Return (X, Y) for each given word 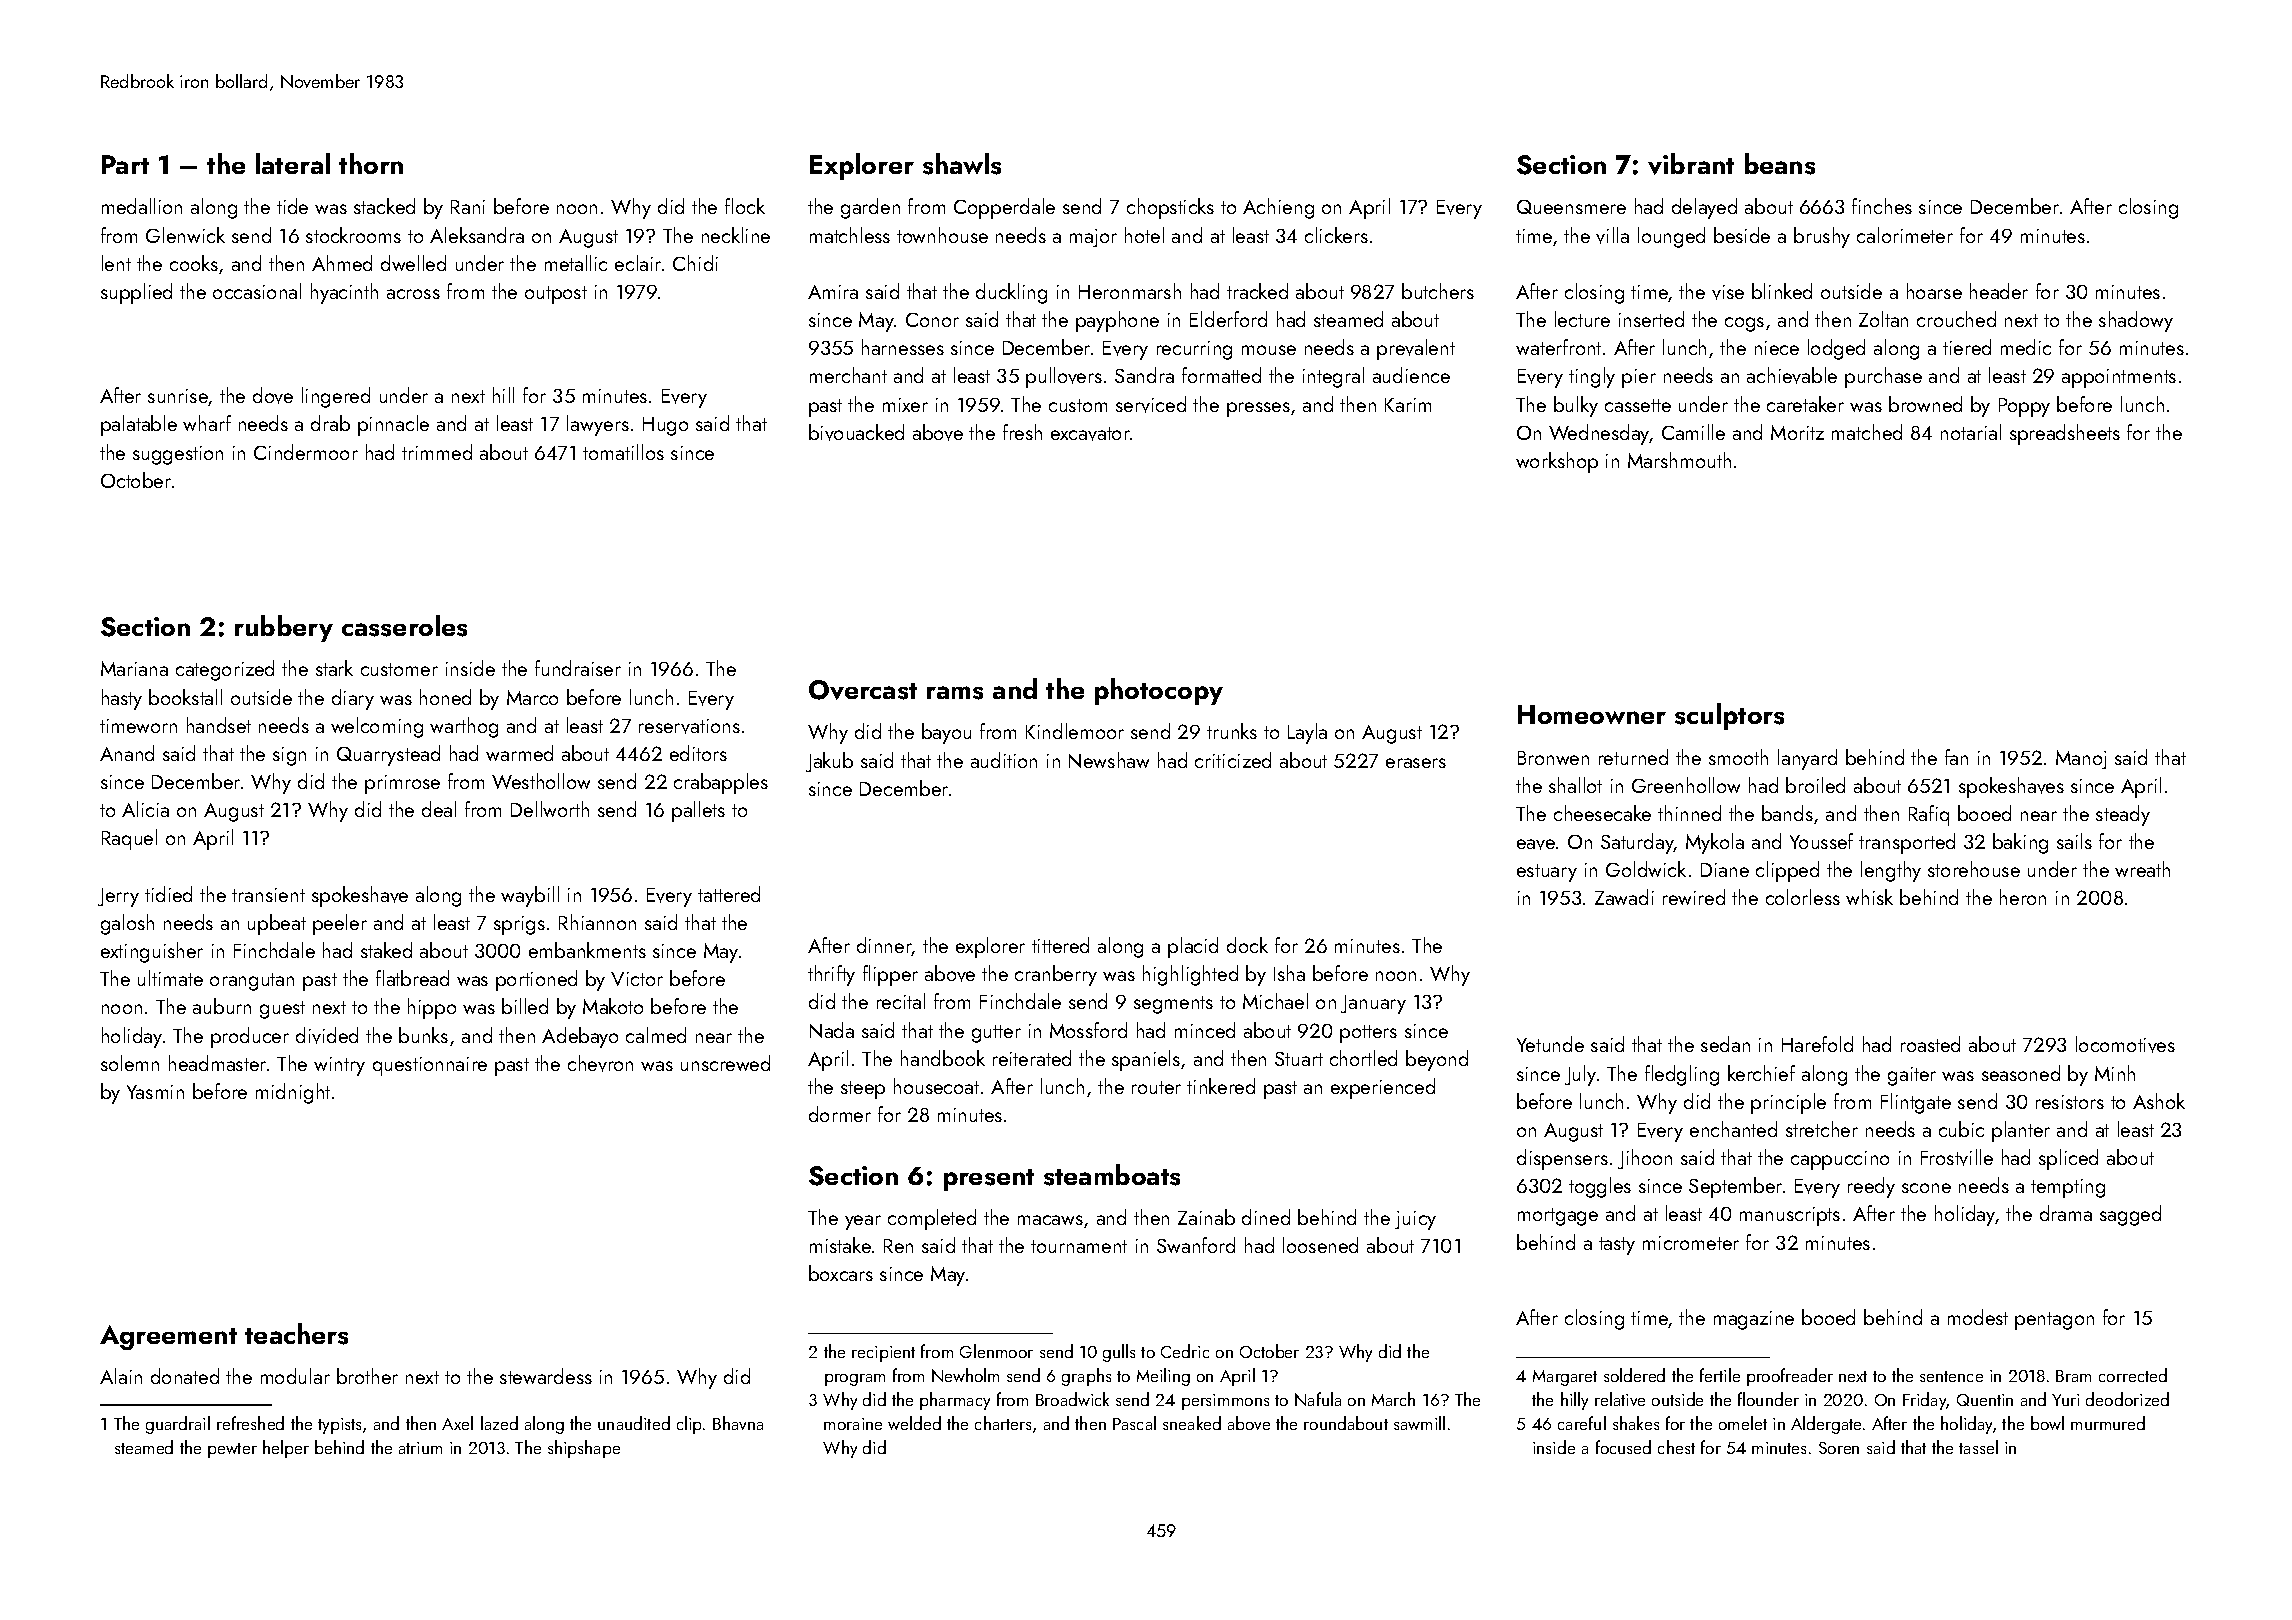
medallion (142, 206)
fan (1956, 757)
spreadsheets (2065, 434)
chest (1676, 1447)
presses (1258, 409)
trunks (1232, 731)
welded (914, 1423)
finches (1882, 206)
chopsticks (1170, 208)
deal (439, 809)
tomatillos (623, 452)
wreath (2142, 869)
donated (185, 1376)
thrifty (831, 975)
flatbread (412, 978)
